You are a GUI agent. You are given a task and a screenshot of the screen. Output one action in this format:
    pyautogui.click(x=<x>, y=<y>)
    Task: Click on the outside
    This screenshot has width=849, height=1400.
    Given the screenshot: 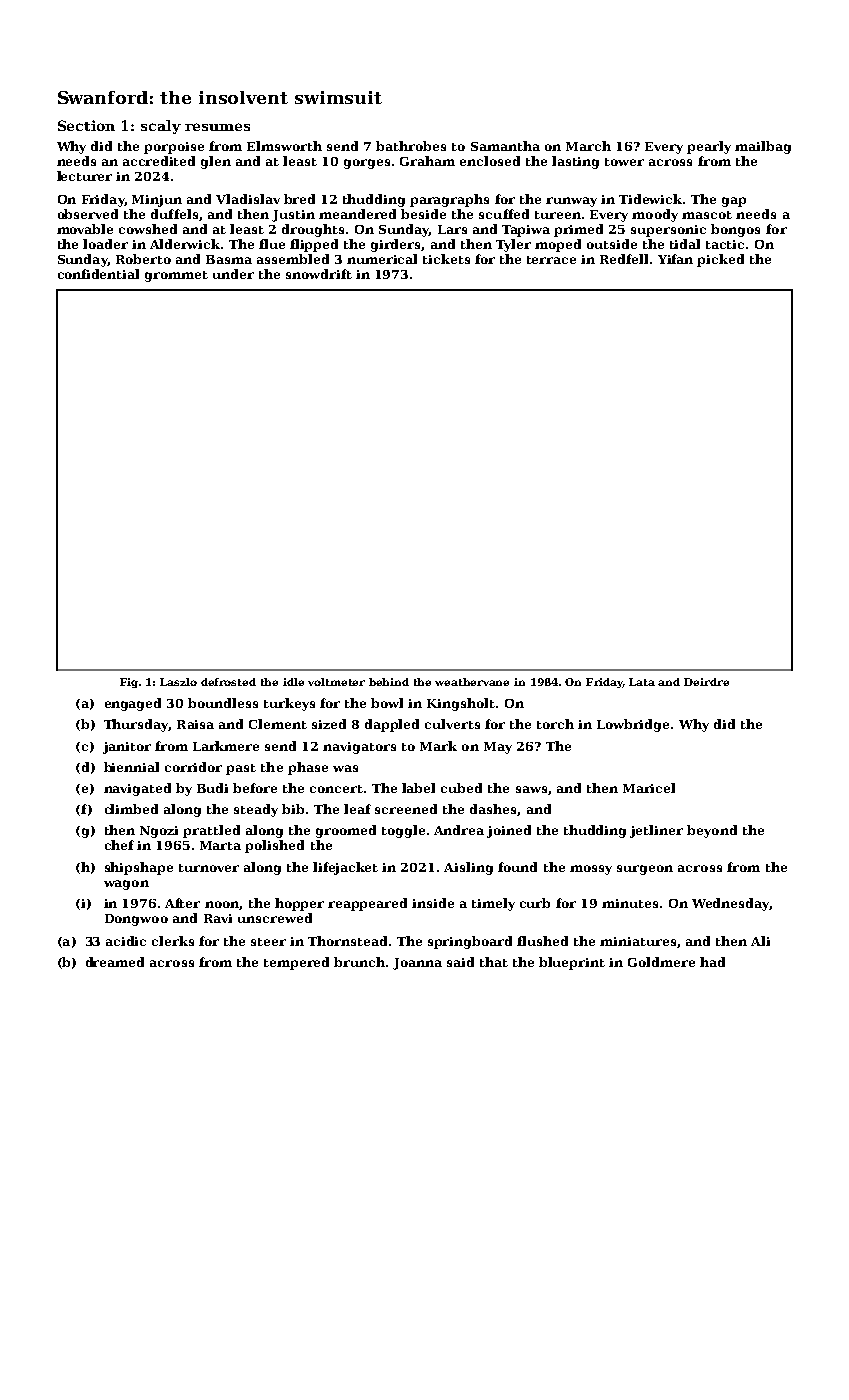 What is the action you would take?
    pyautogui.click(x=612, y=244)
